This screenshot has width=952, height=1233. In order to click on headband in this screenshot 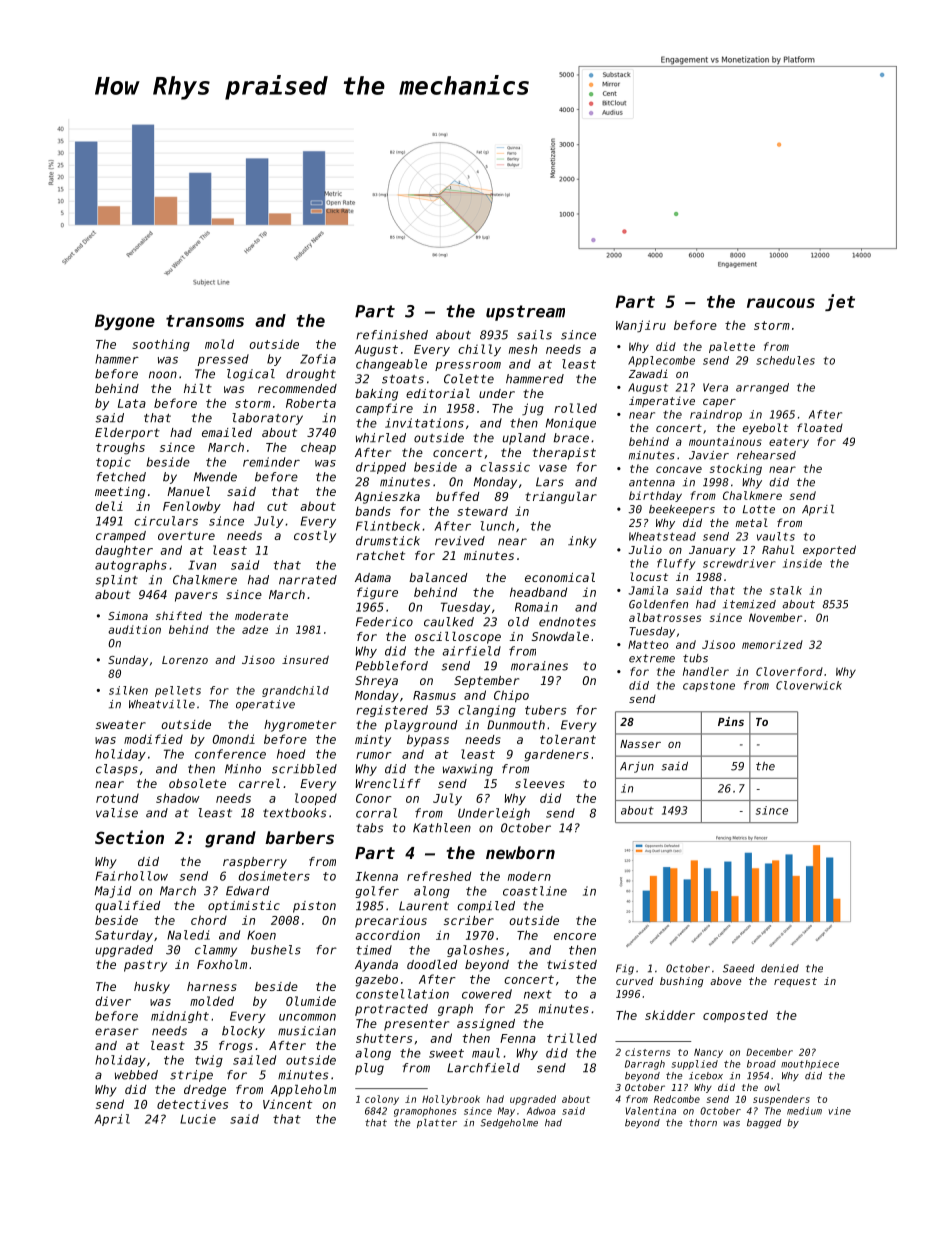, I will do `click(538, 592)`.
